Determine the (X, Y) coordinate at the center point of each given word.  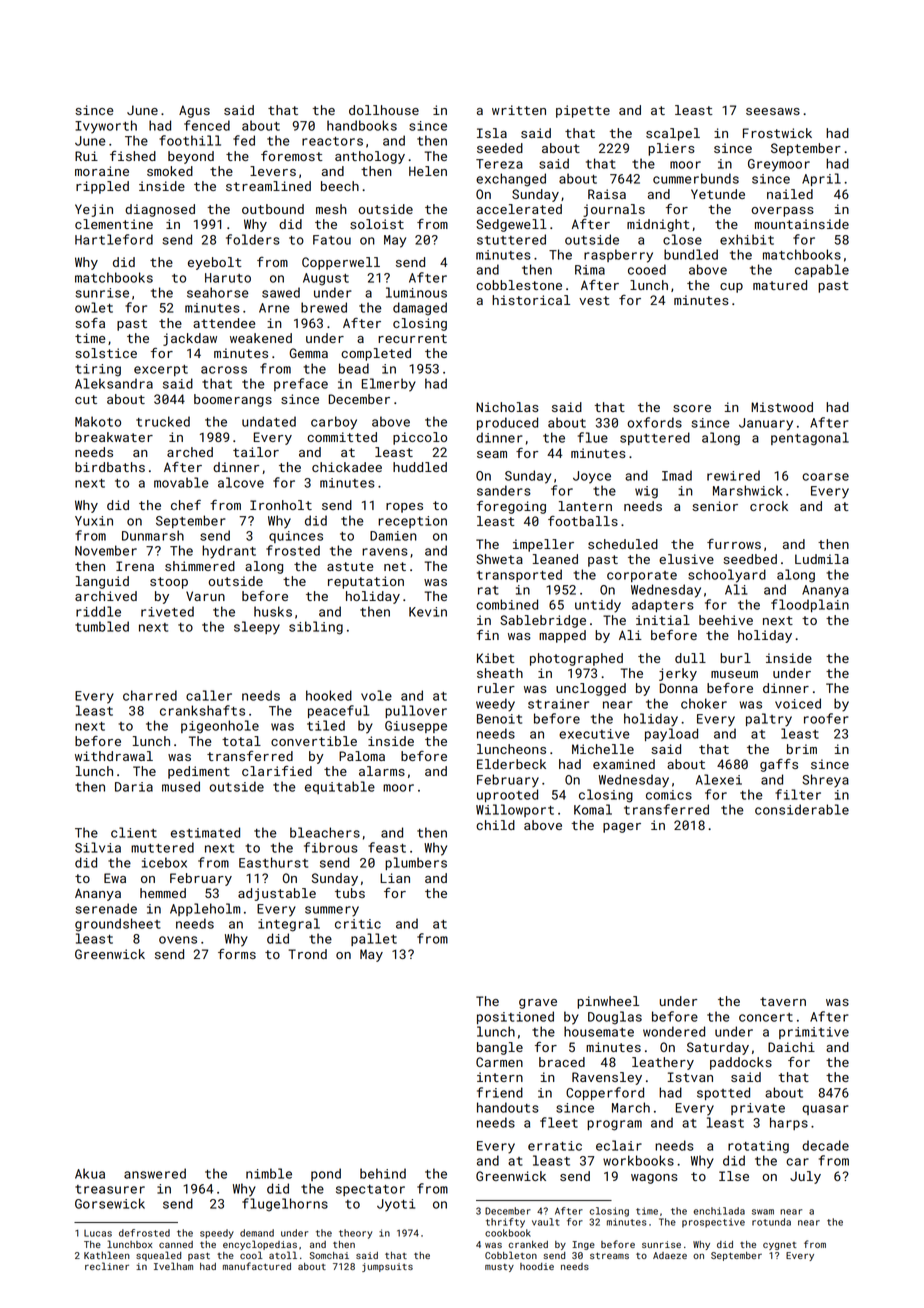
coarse (825, 477)
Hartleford (114, 239)
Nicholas (507, 407)
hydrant (229, 552)
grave (538, 1004)
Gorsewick (110, 1203)
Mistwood (782, 407)
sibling (316, 628)
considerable (802, 809)
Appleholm (205, 909)
